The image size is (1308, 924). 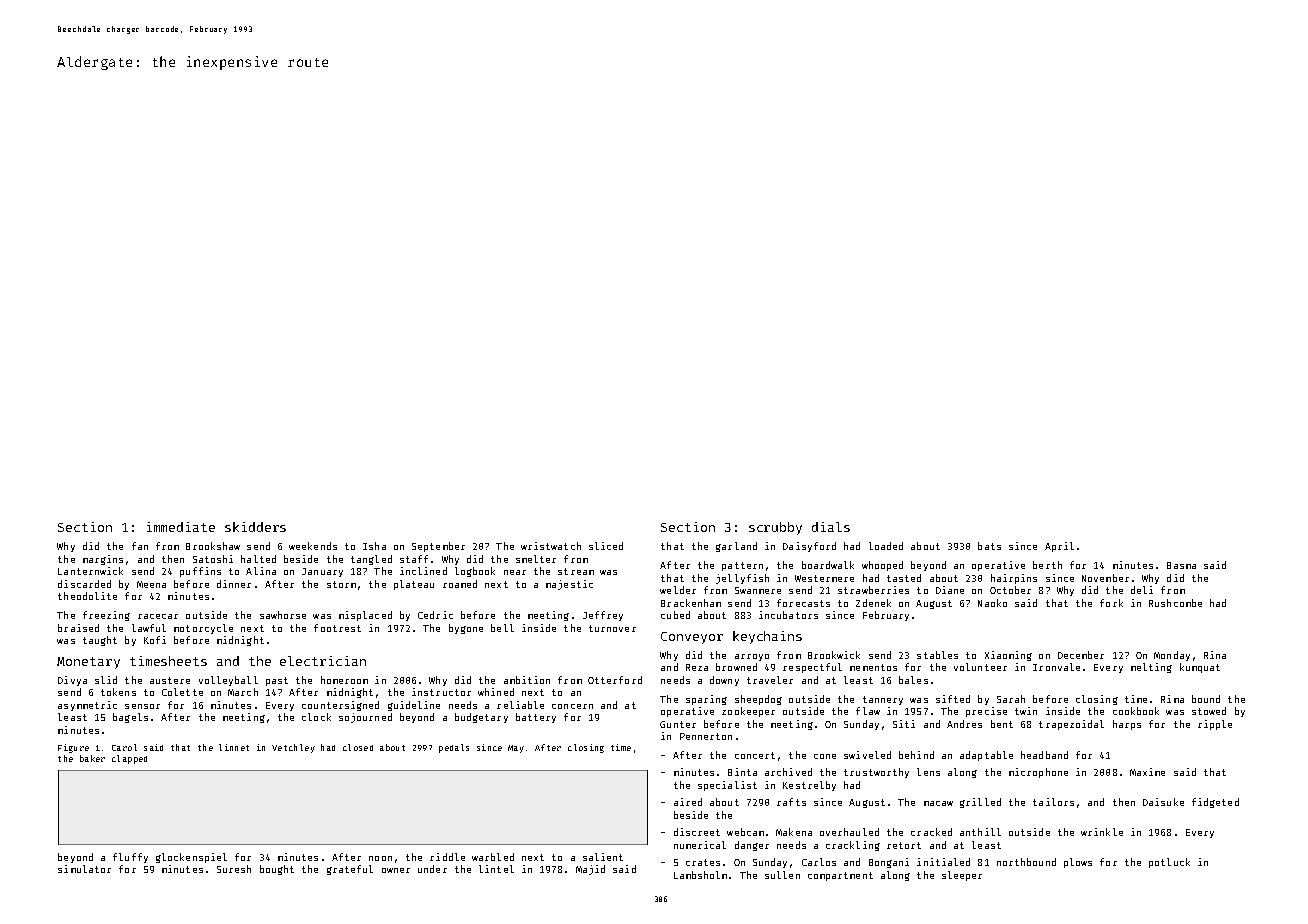 I want to click on Reza, so click(x=697, y=667).
